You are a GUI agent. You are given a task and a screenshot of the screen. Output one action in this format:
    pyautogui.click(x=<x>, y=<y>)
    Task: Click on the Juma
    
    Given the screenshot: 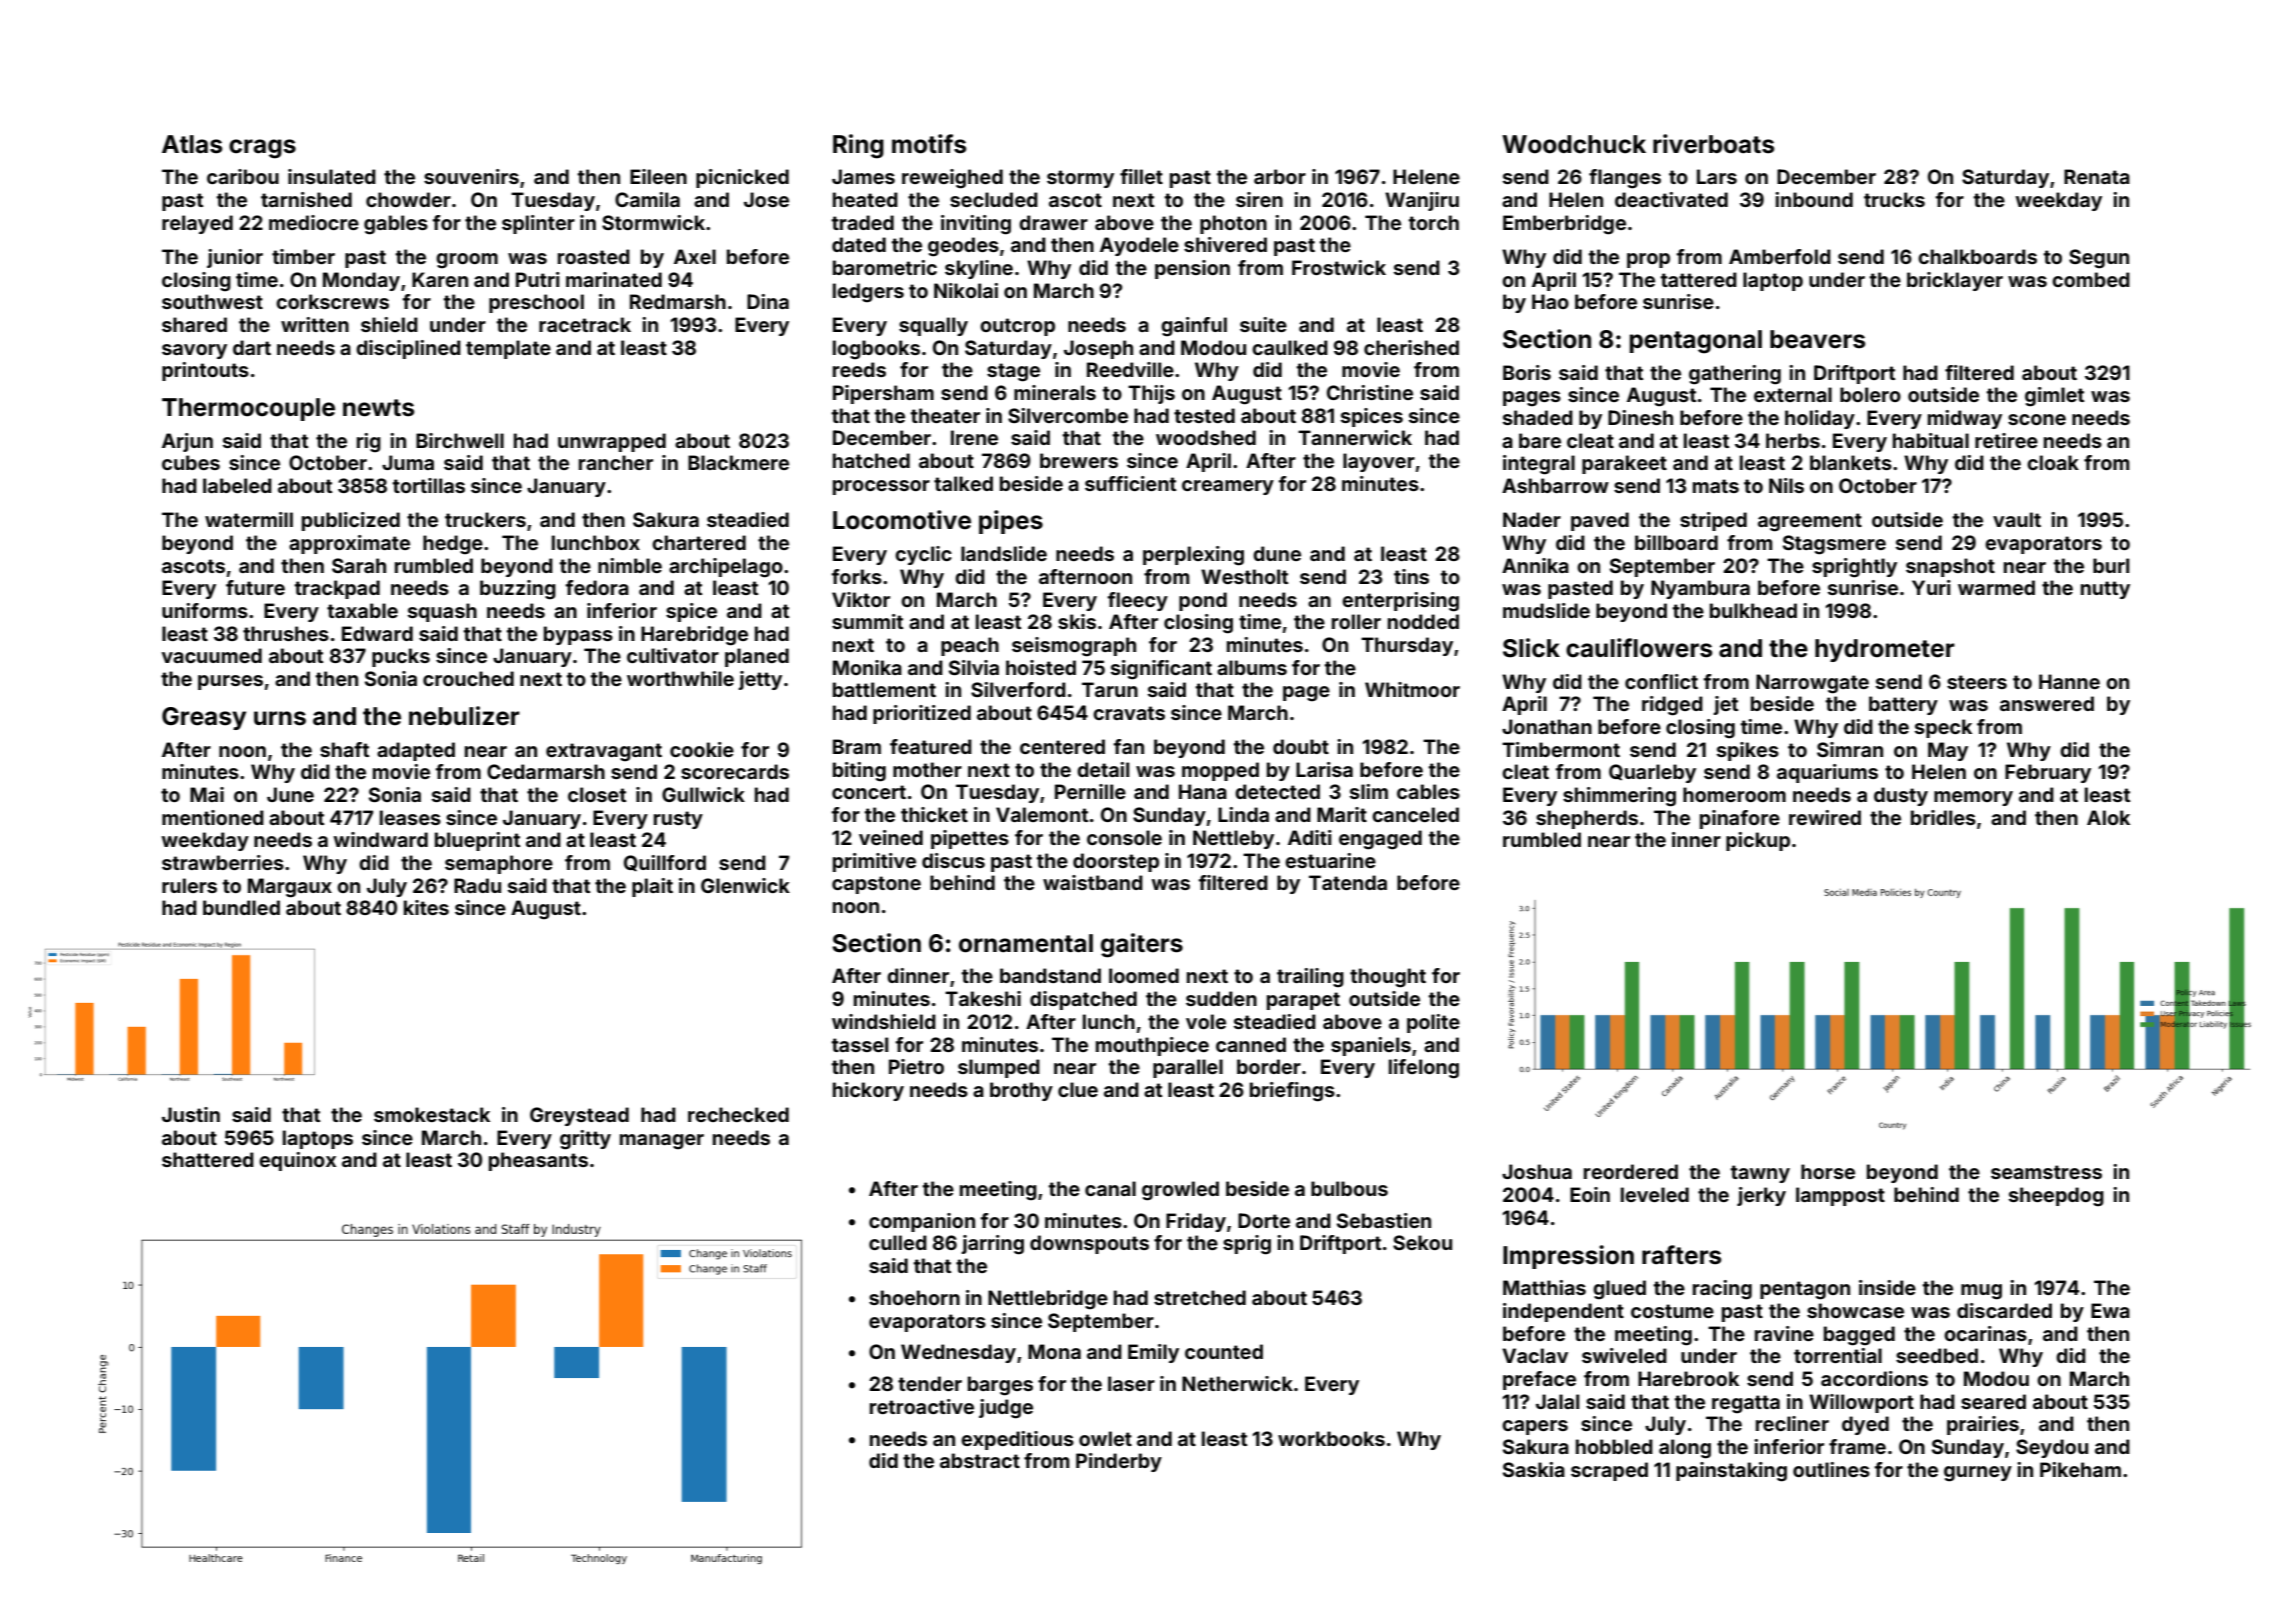 What is the action you would take?
    pyautogui.click(x=408, y=462)
